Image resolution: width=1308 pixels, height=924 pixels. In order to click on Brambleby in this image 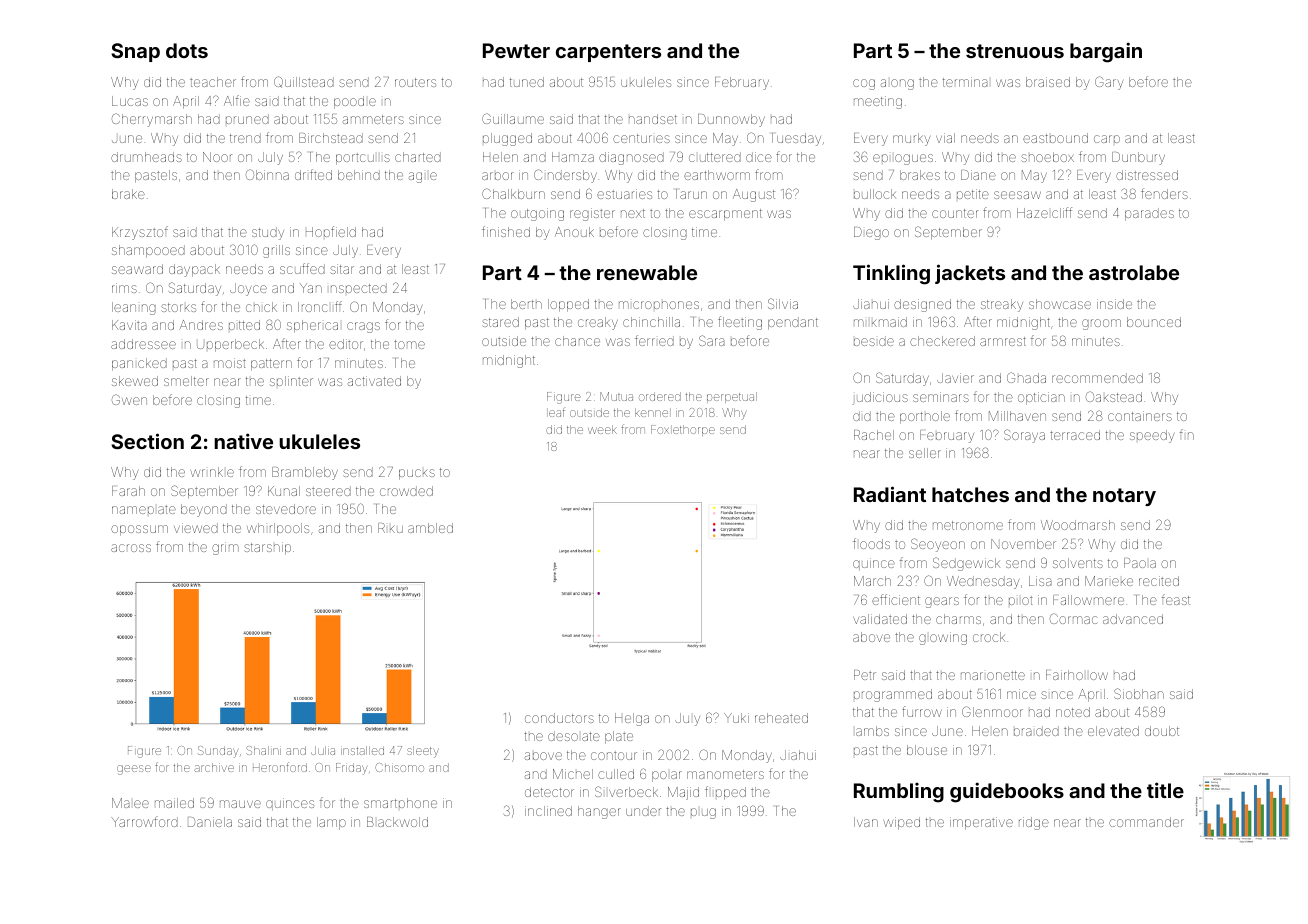, I will do `click(305, 473)`.
